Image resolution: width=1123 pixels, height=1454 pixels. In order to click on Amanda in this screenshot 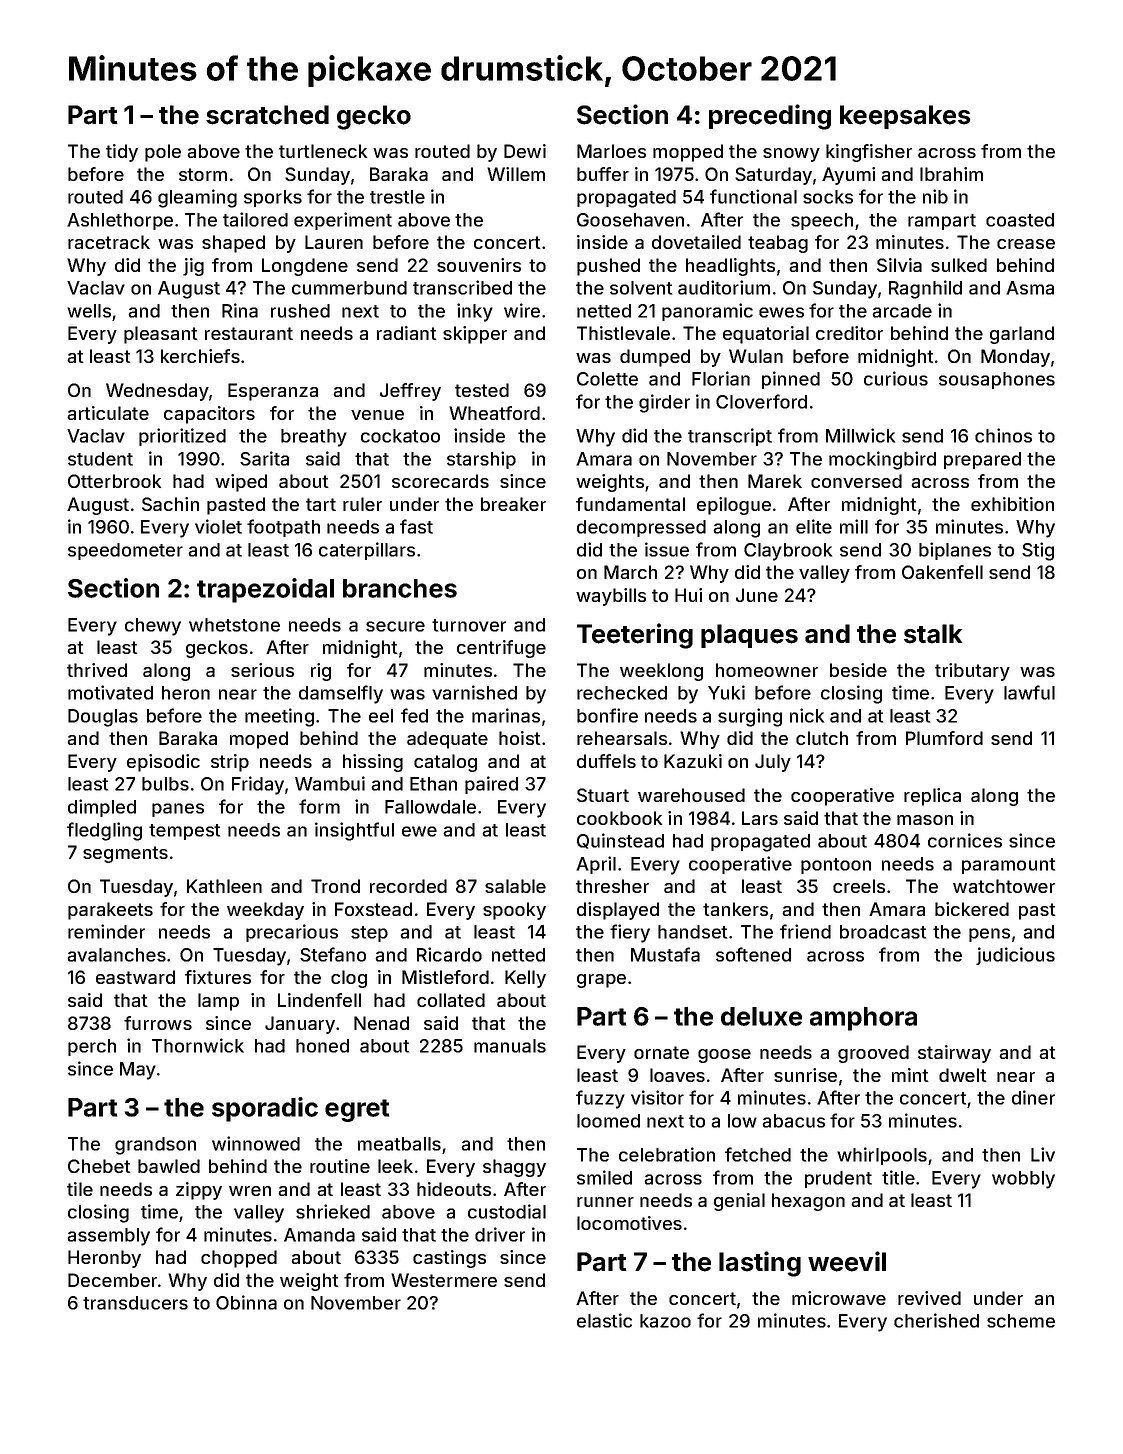, I will do `click(319, 1235)`.
